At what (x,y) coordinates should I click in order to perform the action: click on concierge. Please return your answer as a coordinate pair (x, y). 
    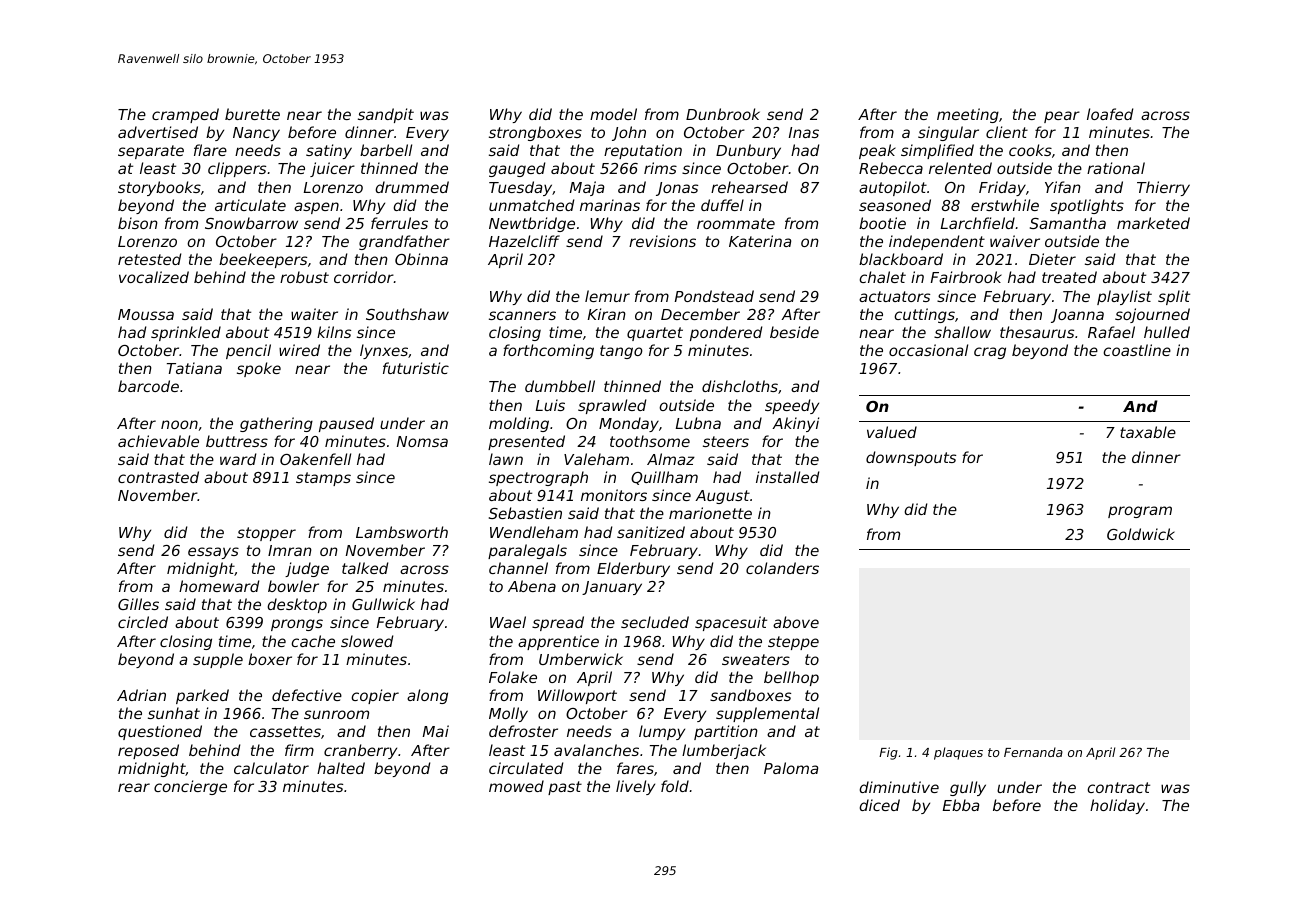
    Looking at the image, I should click on (190, 787).
